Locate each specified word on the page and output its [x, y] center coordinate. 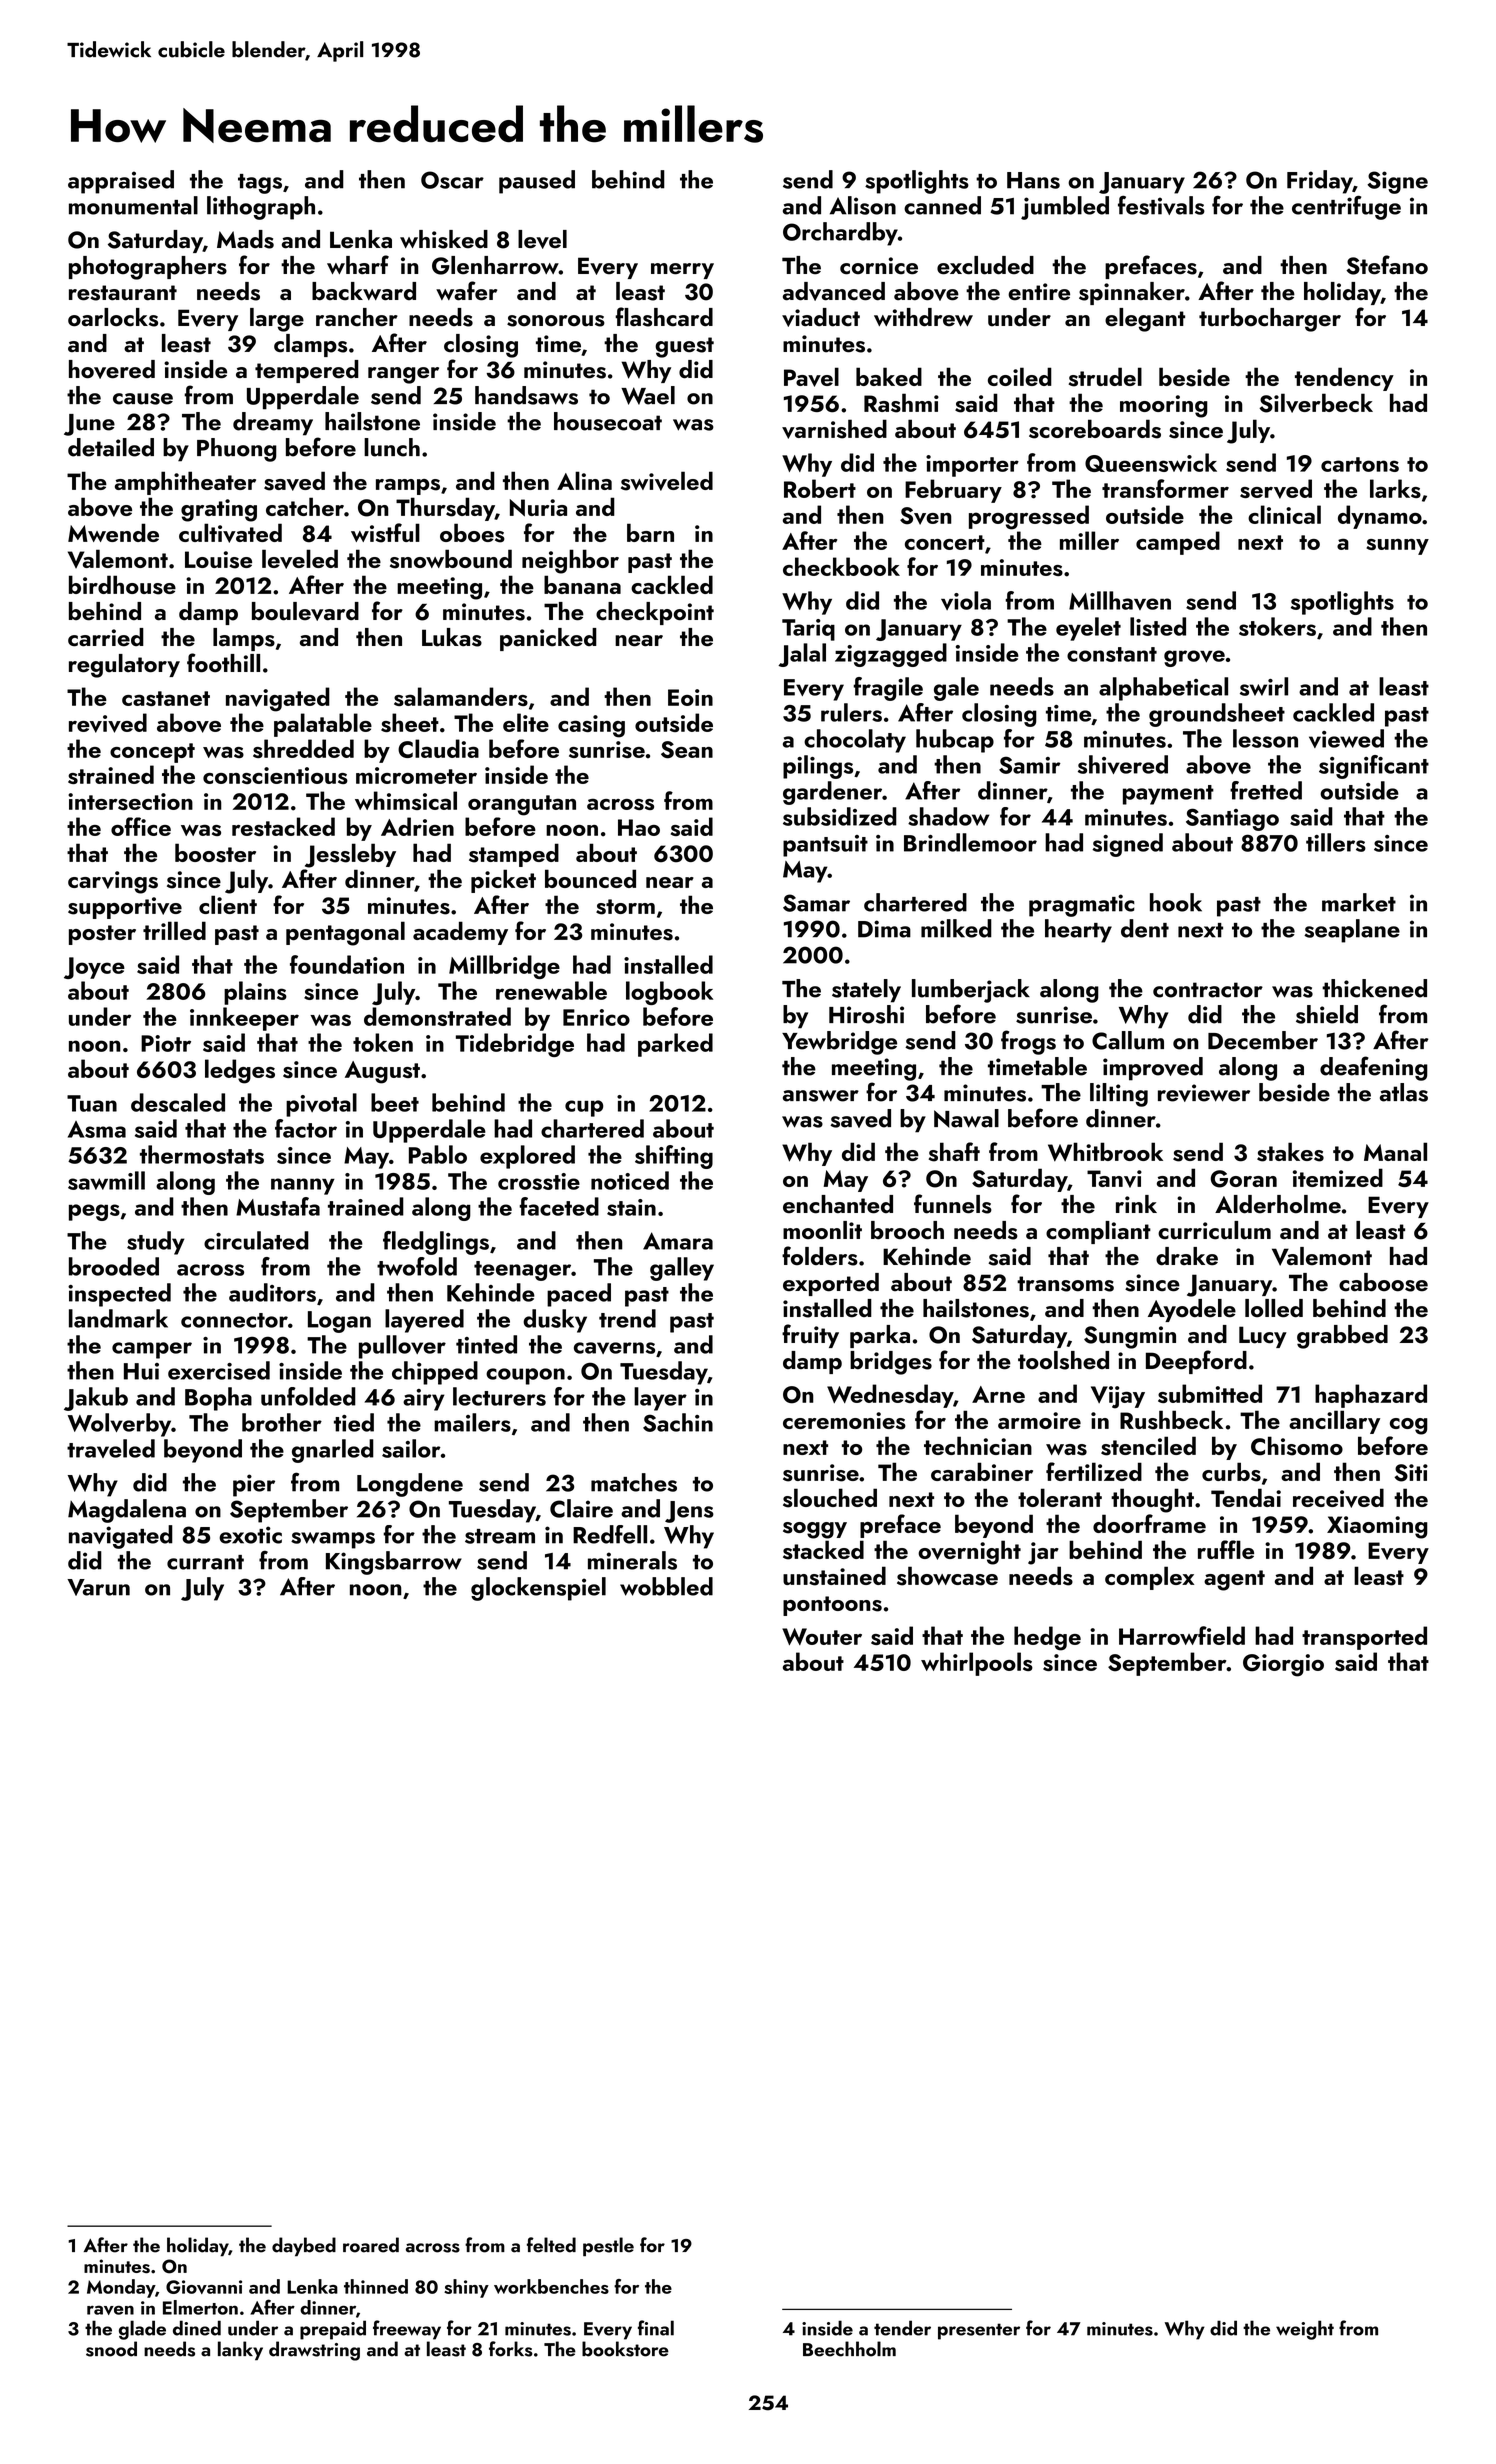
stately [866, 991]
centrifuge [1346, 207]
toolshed [1063, 1360]
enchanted [838, 1204]
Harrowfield [1182, 1635]
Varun [98, 1587]
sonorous [556, 321]
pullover [402, 1347]
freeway [407, 2330]
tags [260, 184]
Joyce [94, 968]
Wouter [822, 1636]
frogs [1028, 1042]
